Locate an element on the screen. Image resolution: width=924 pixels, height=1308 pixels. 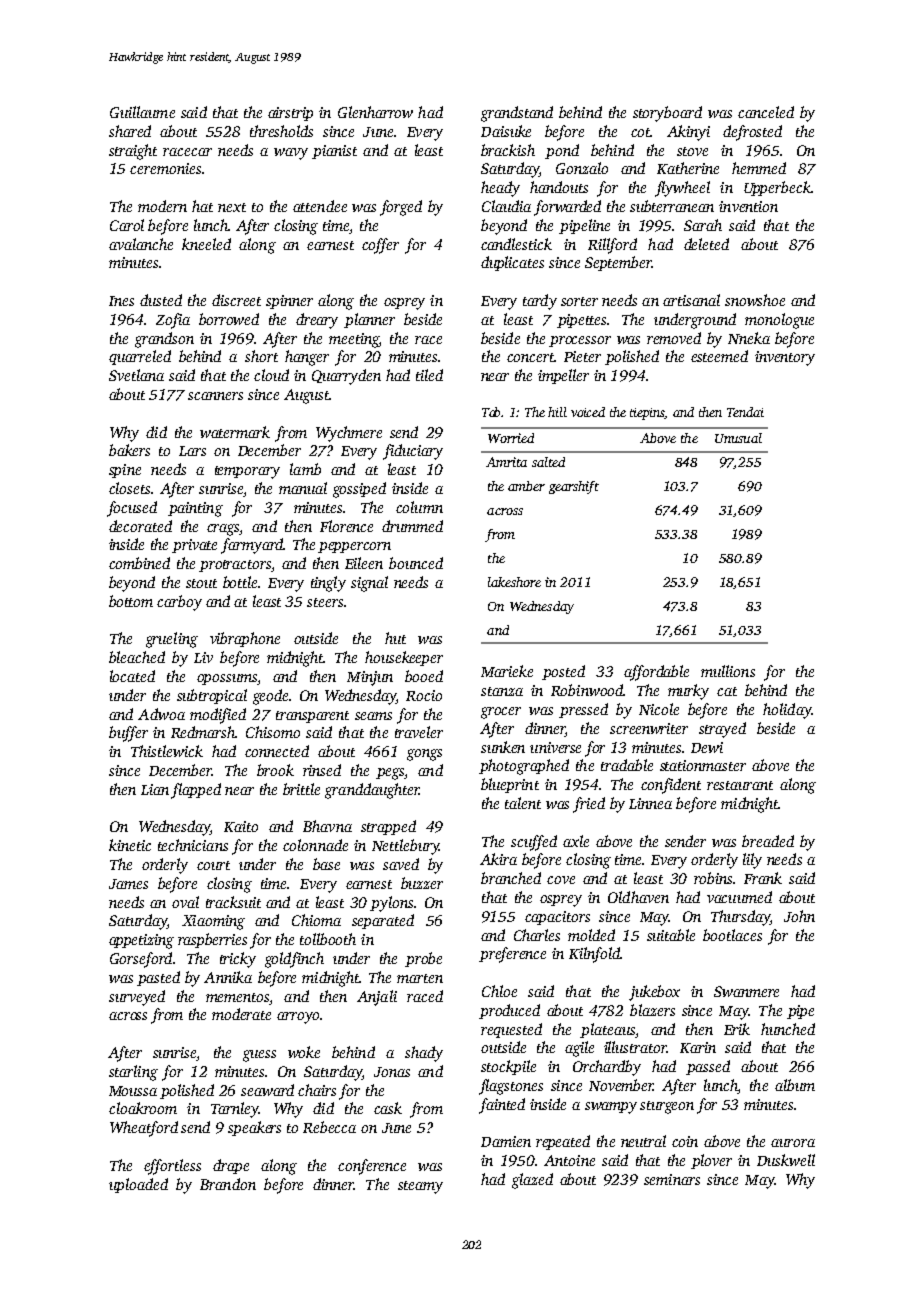
Carol is located at coordinates (127, 225).
